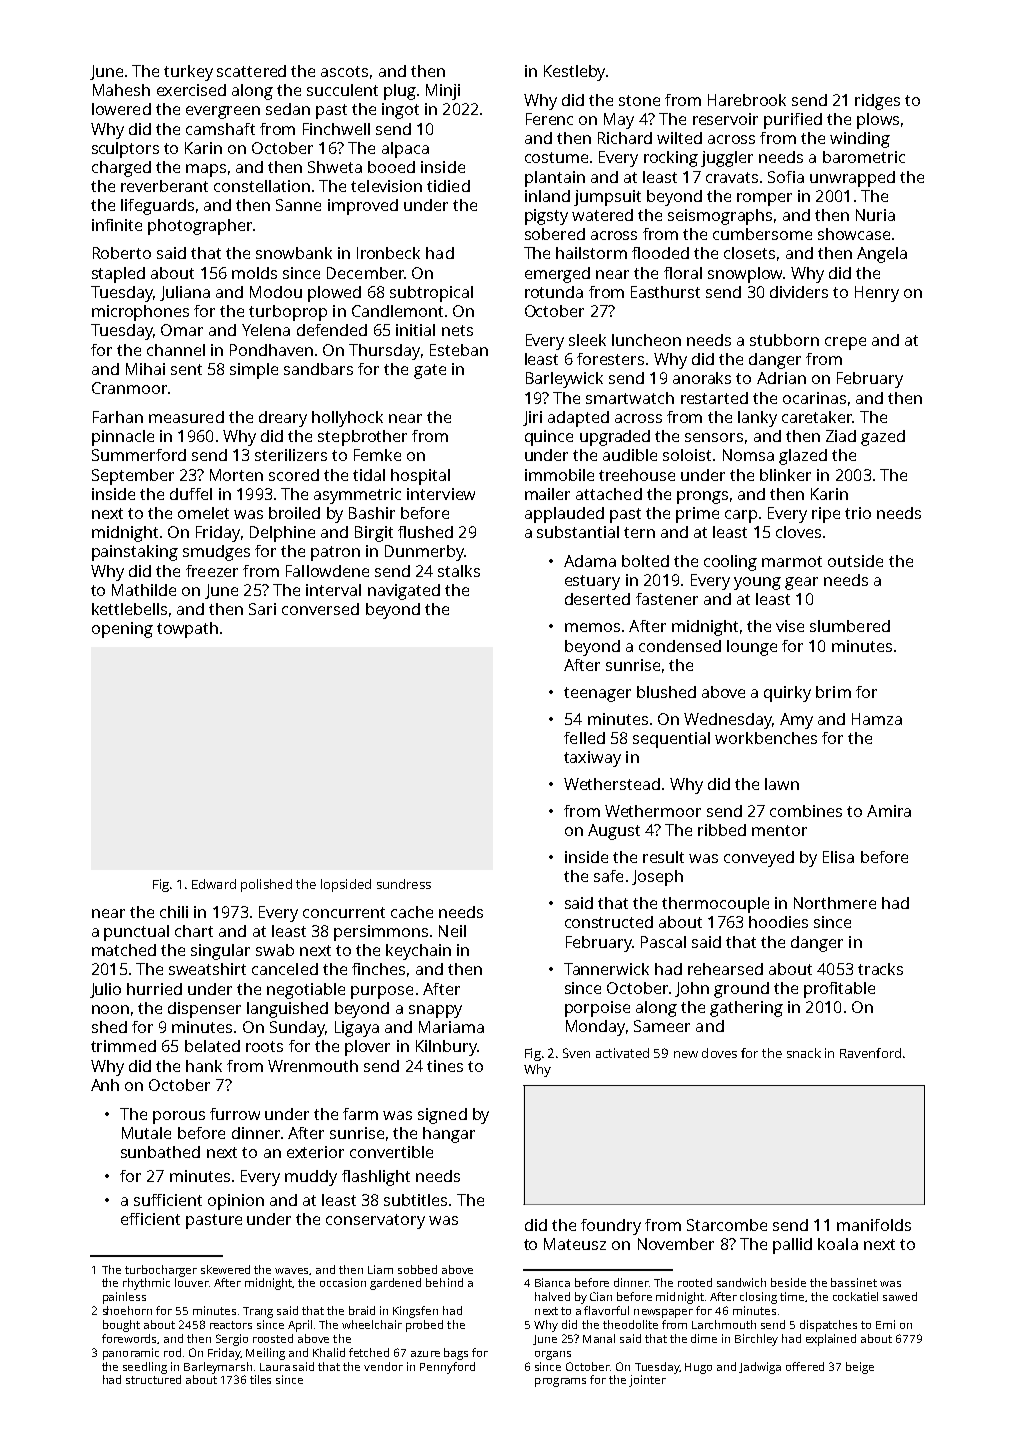  I want to click on Kestleby, so click(574, 73).
